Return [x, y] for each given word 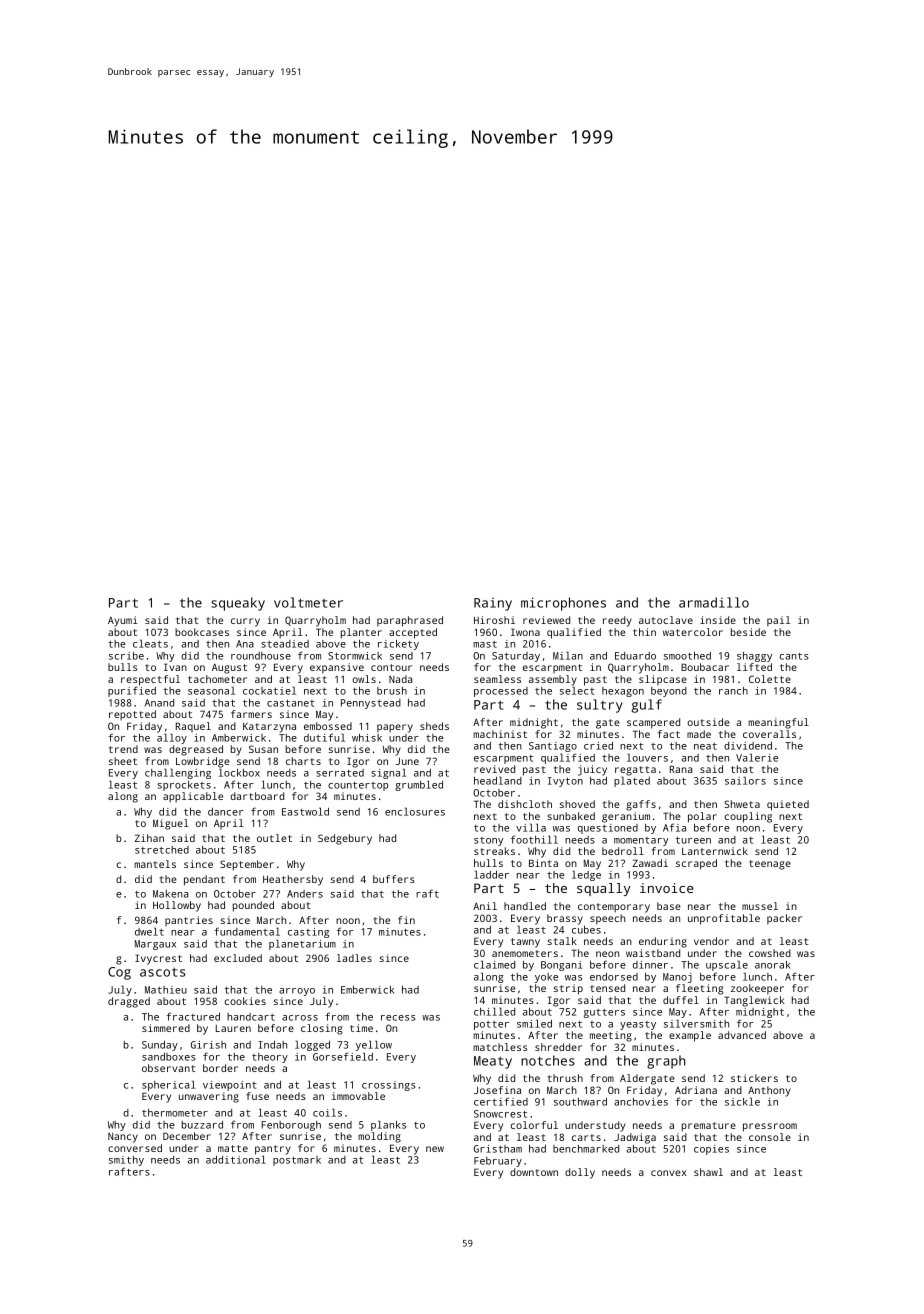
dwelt [149, 931]
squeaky [238, 604]
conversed [135, 1148]
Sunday [160, 1046]
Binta [543, 863]
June [407, 761]
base [669, 906]
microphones [563, 604]
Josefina [497, 1090]
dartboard [257, 796]
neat [705, 746]
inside [718, 620]
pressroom [770, 1127]
